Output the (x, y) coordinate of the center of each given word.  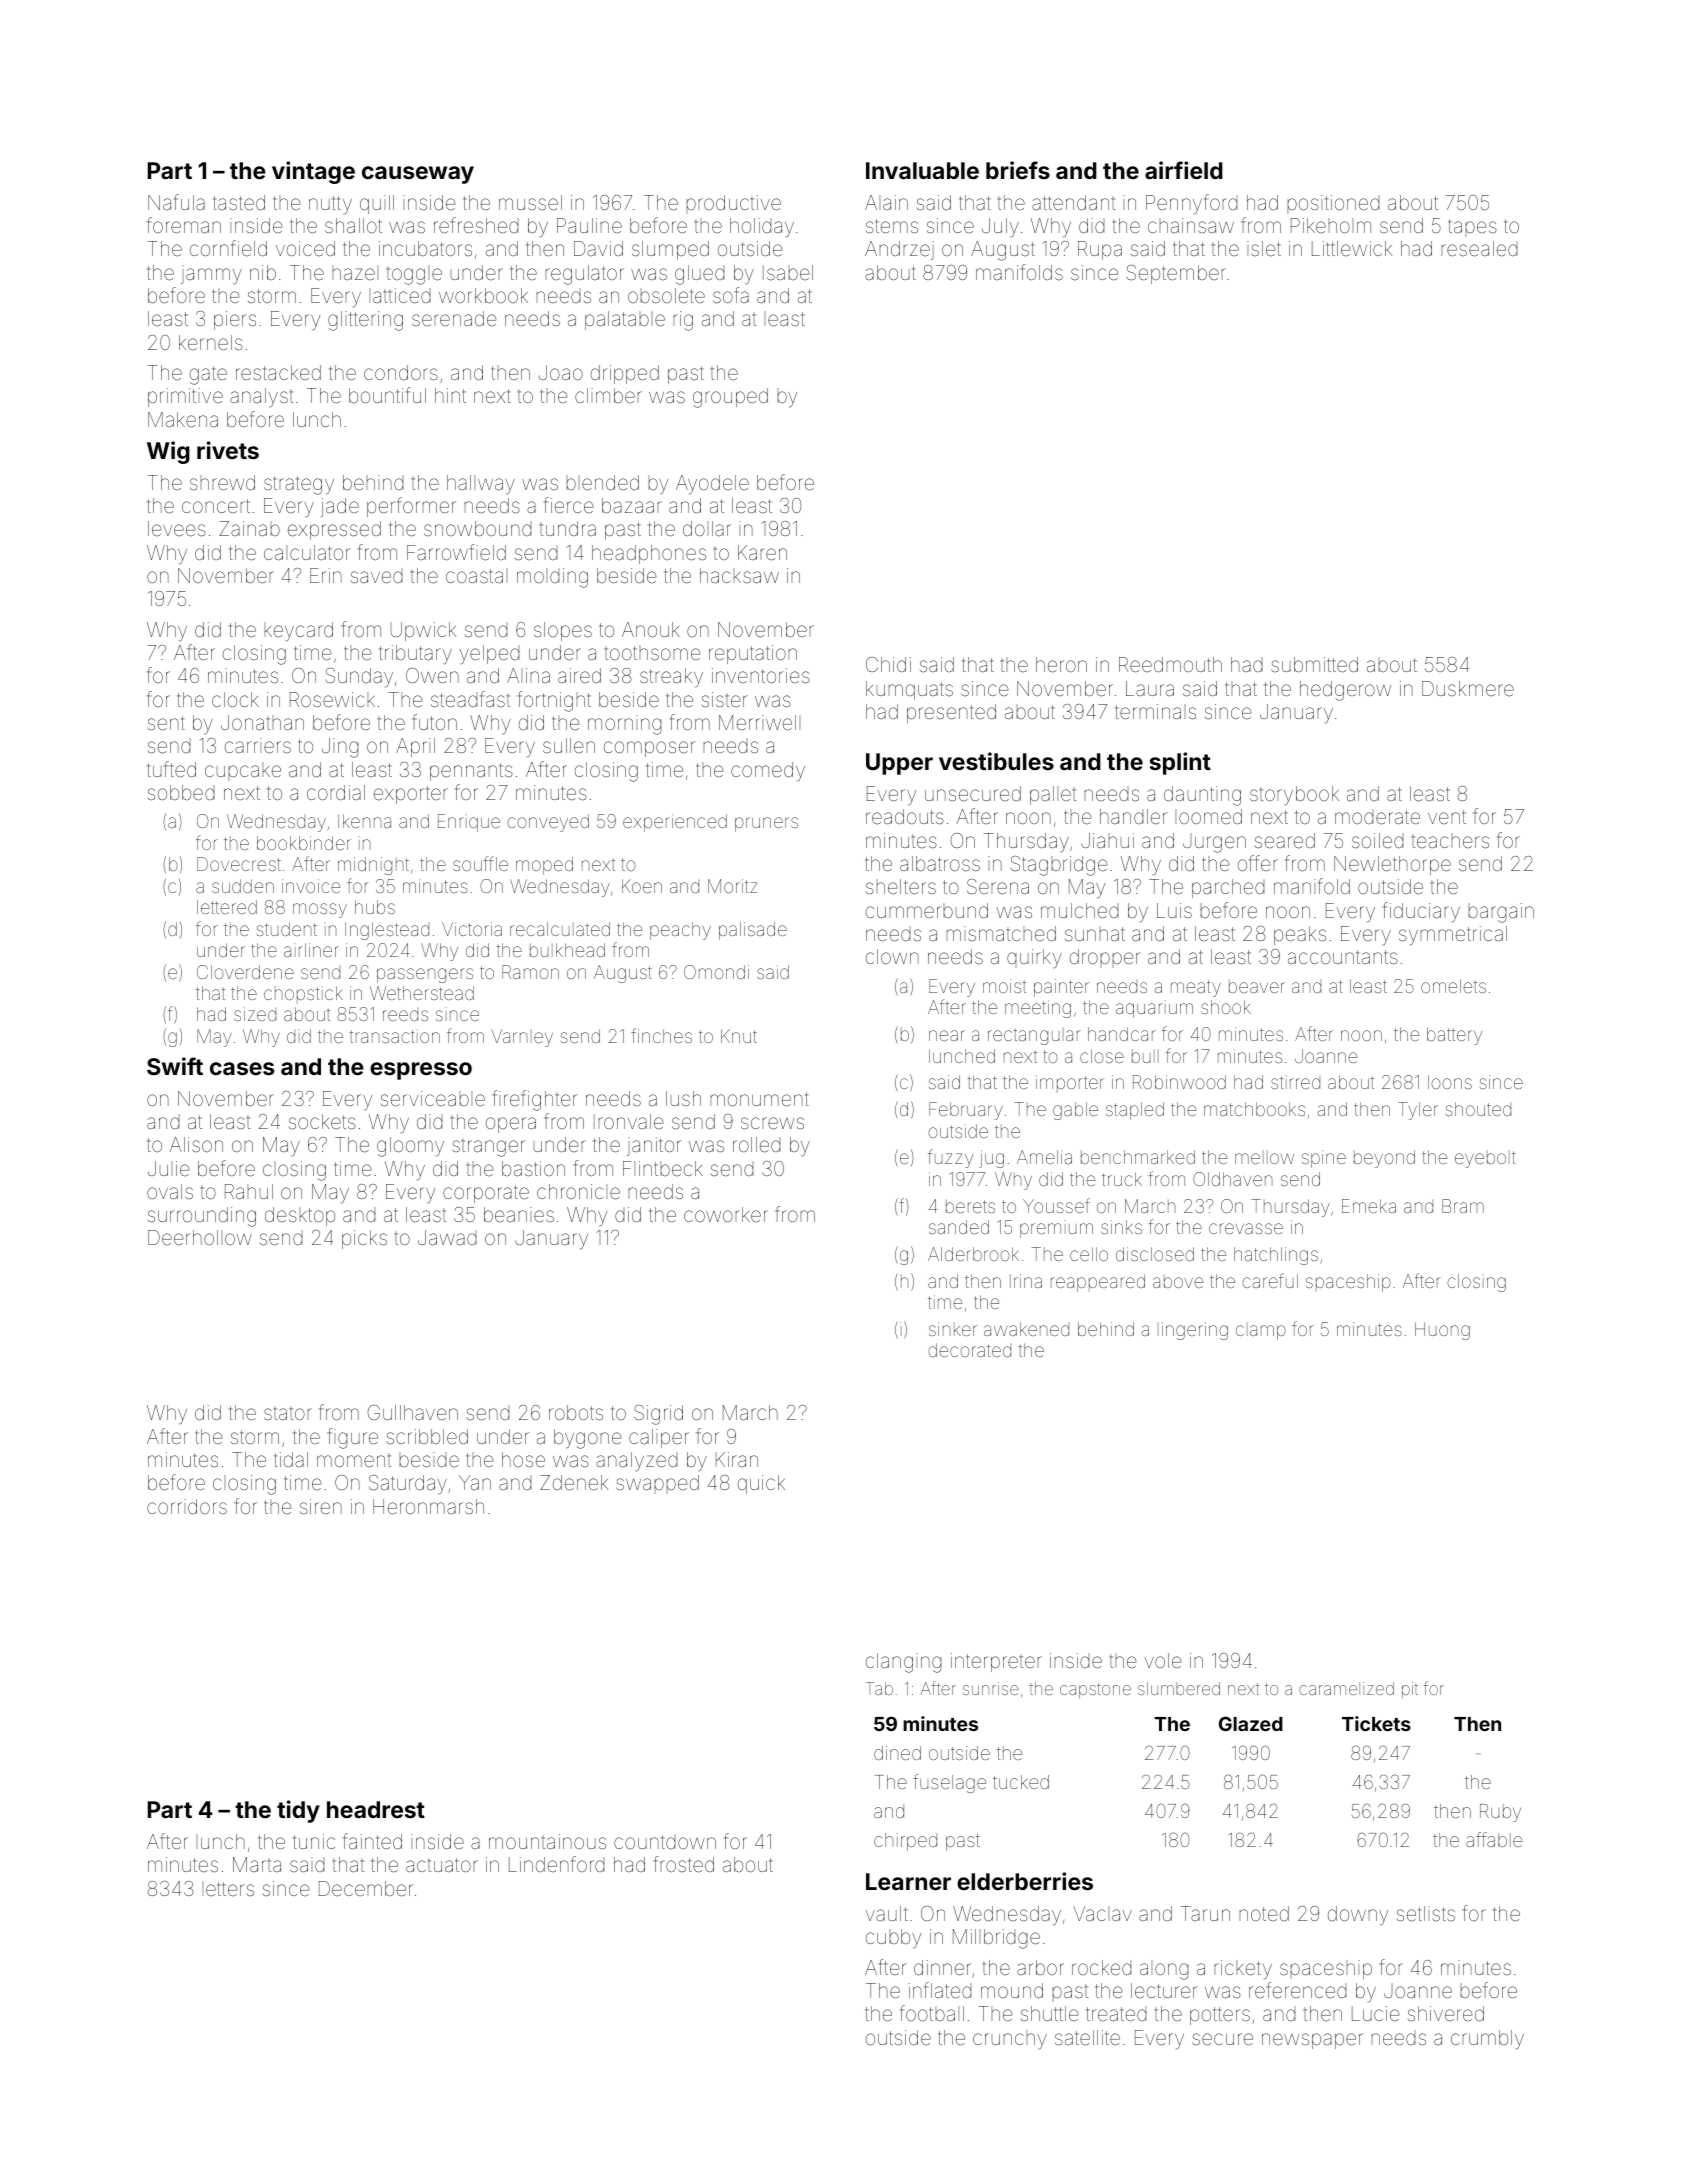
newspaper (1312, 2041)
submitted (1314, 664)
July (1000, 227)
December (366, 1888)
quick (761, 1484)
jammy (211, 274)
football (932, 2013)
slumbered (1179, 1688)
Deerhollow (200, 1237)
